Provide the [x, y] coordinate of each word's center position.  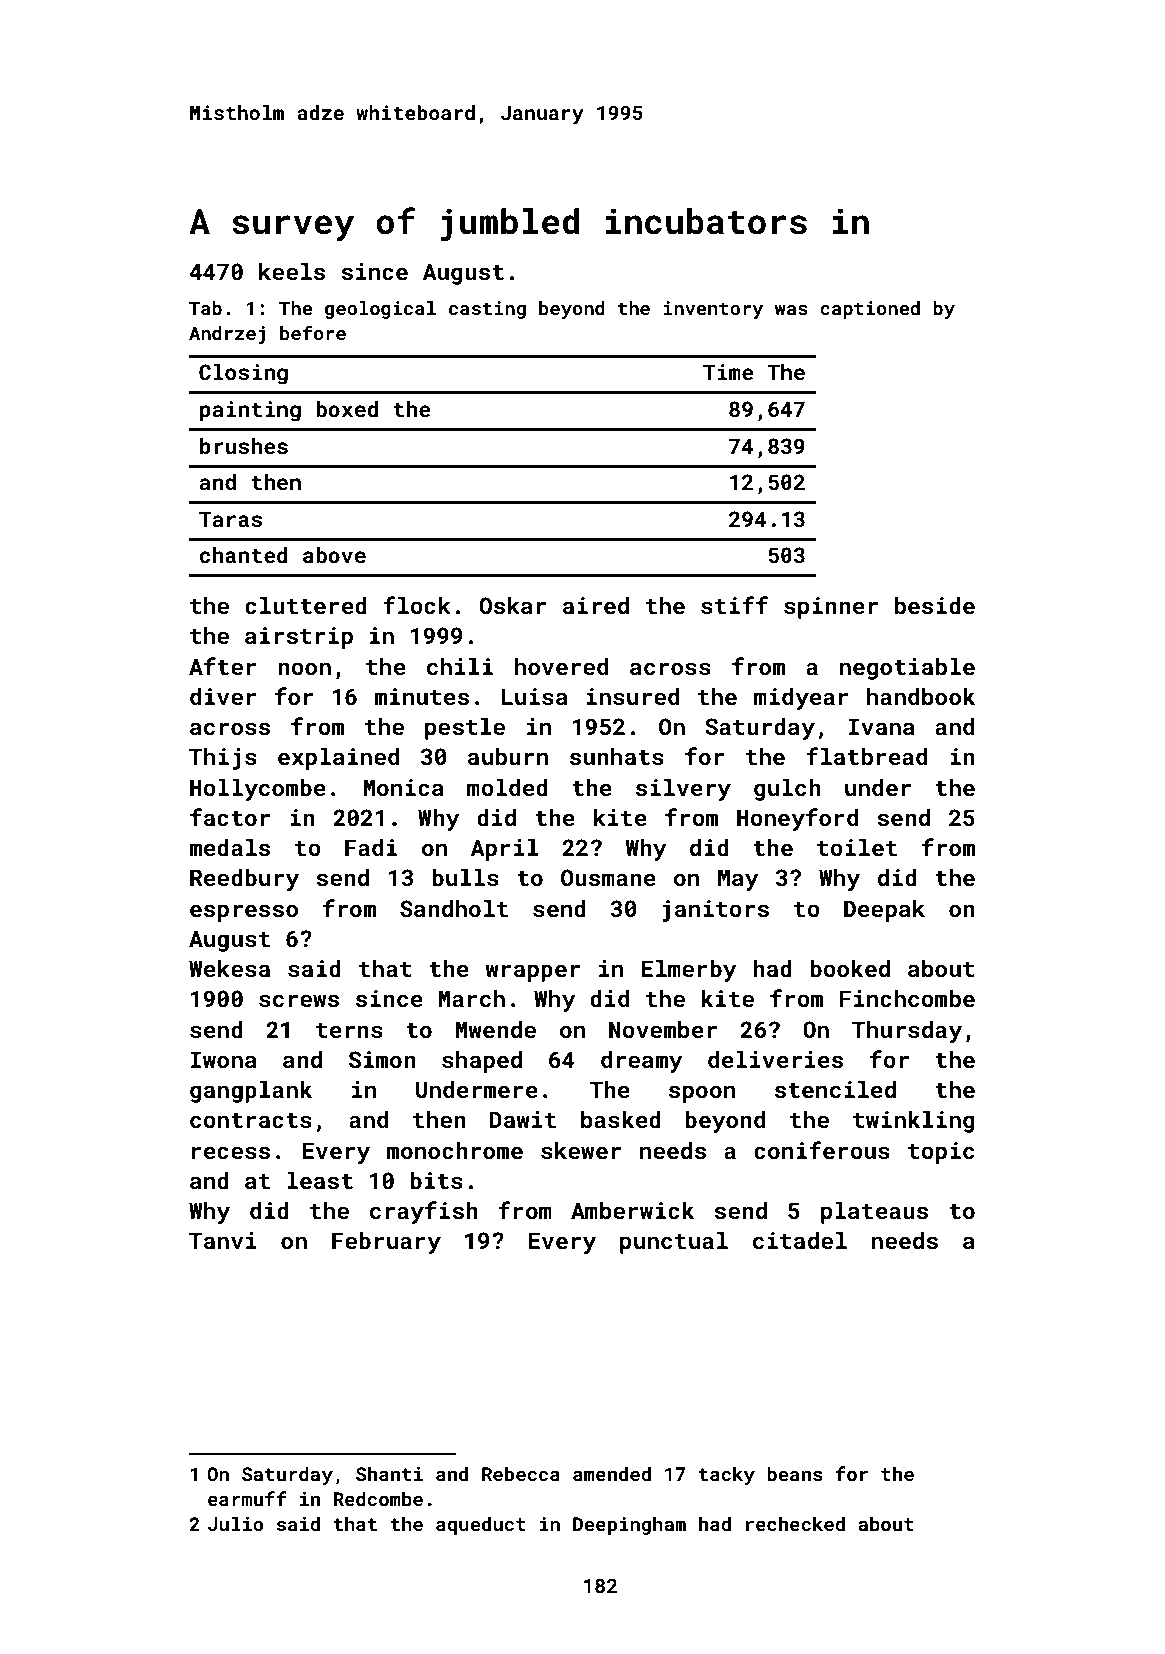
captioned [870, 310]
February [386, 1243]
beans [795, 1473]
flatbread [866, 756]
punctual [674, 1243]
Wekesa [229, 968]
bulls [465, 877]
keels [292, 271]
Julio [235, 1523]
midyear [801, 699]
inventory [713, 310]
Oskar [513, 605]
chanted [244, 555]
